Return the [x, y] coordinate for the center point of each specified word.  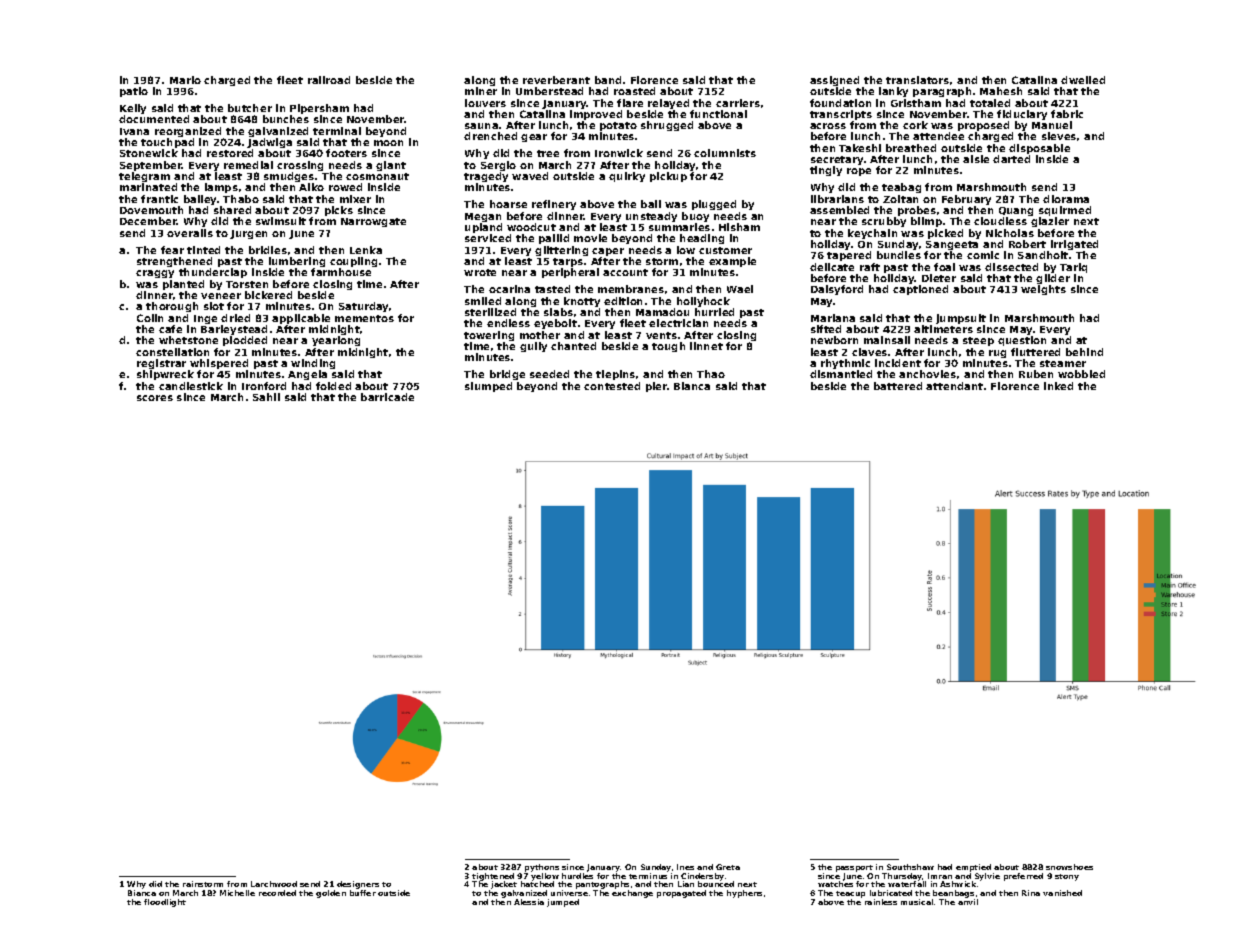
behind [1084, 352]
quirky [627, 177]
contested [612, 386]
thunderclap [213, 273]
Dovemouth [151, 210]
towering [489, 336]
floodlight [165, 903]
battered [898, 386]
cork [915, 125]
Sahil [266, 397]
